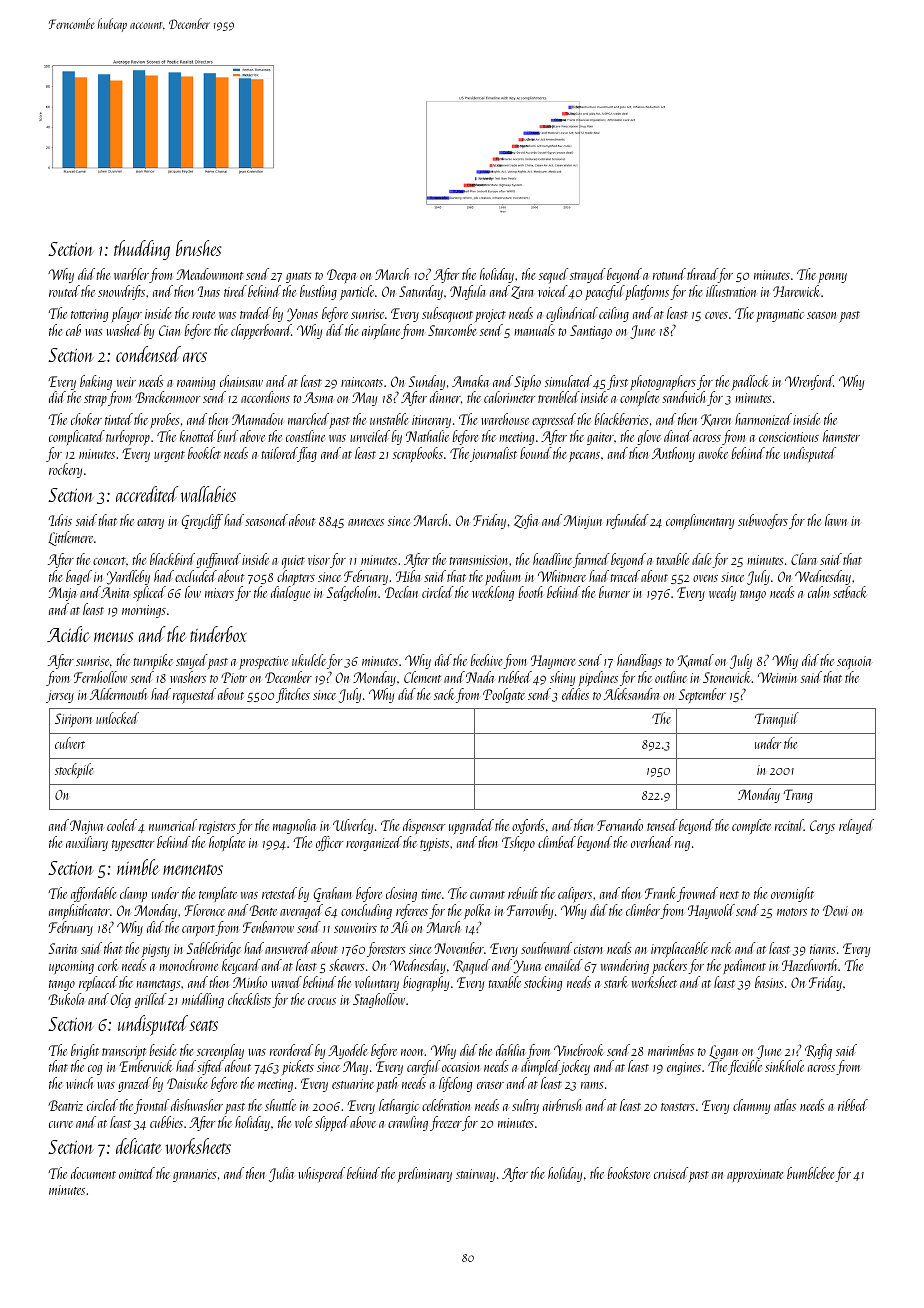 This screenshot has height=1308, width=924. Describe the element at coordinates (854, 663) in the screenshot. I see `sequoia` at that location.
